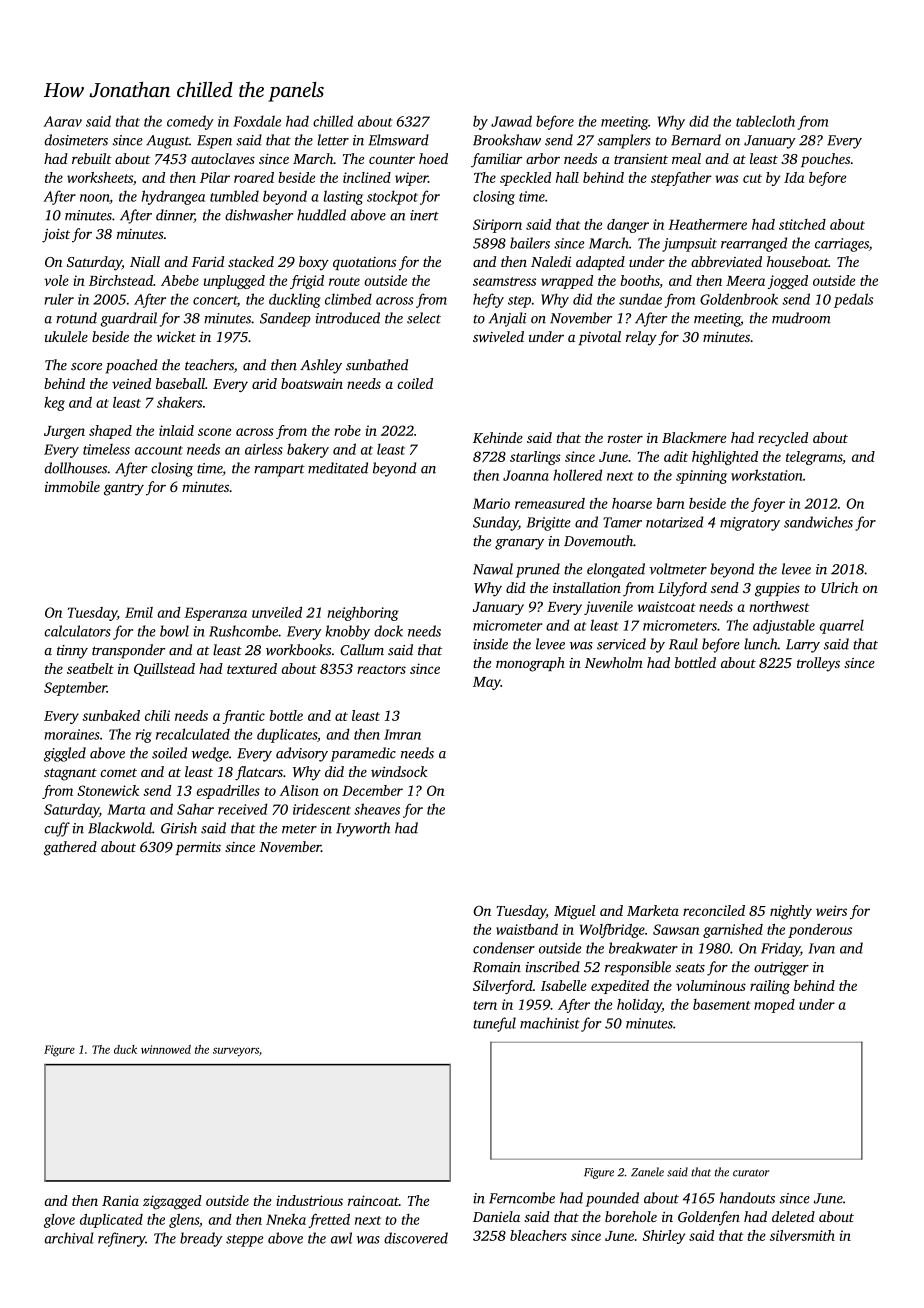 The height and width of the screenshot is (1308, 924). I want to click on glove, so click(59, 1221).
